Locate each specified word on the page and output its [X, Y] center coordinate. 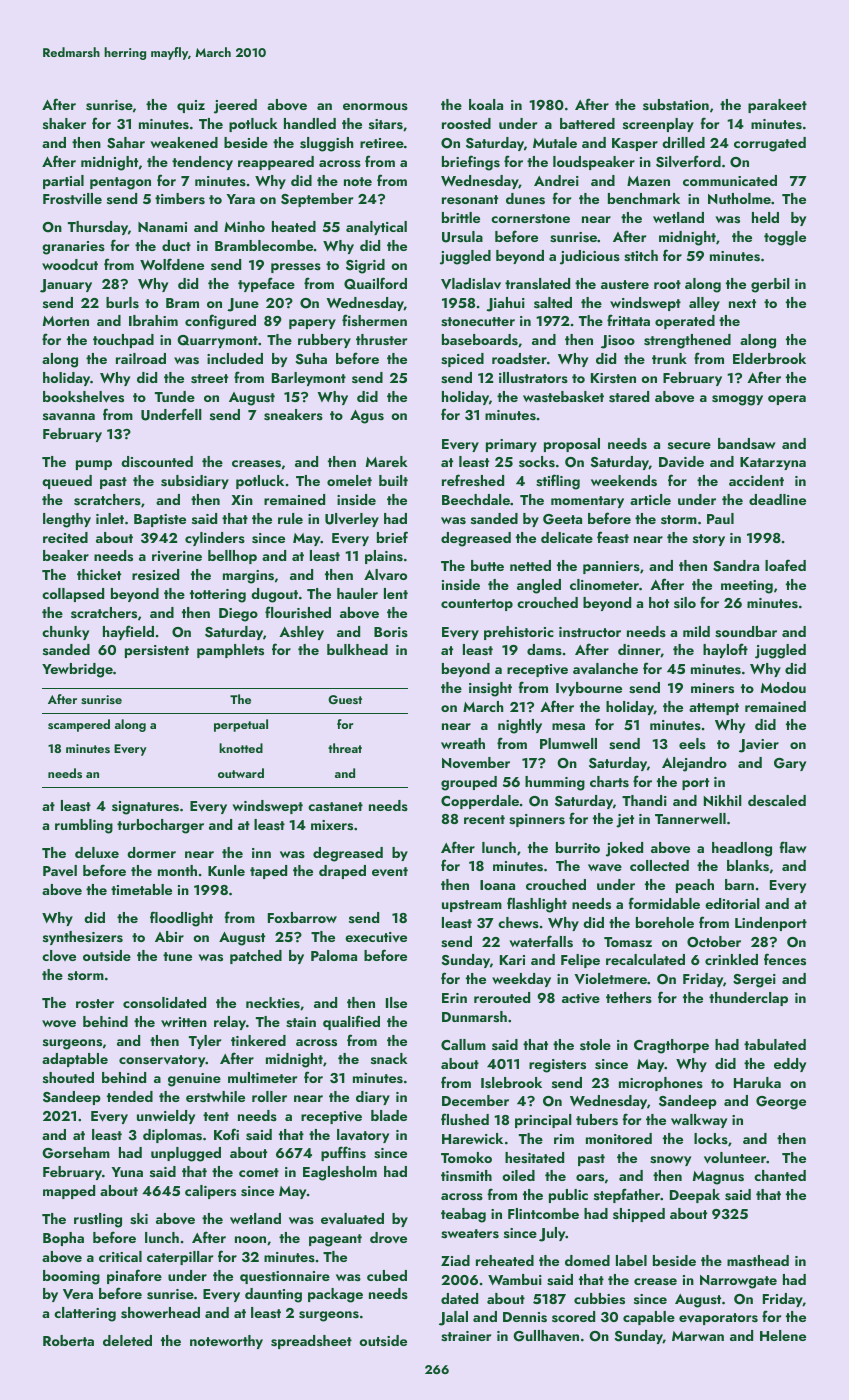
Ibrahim [153, 320]
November [476, 763]
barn [739, 884]
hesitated [534, 1158]
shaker [64, 123]
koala [486, 104]
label [631, 1260]
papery [312, 324]
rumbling [84, 826]
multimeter [262, 1077]
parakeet [777, 106]
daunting [273, 1295]
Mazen [648, 181]
